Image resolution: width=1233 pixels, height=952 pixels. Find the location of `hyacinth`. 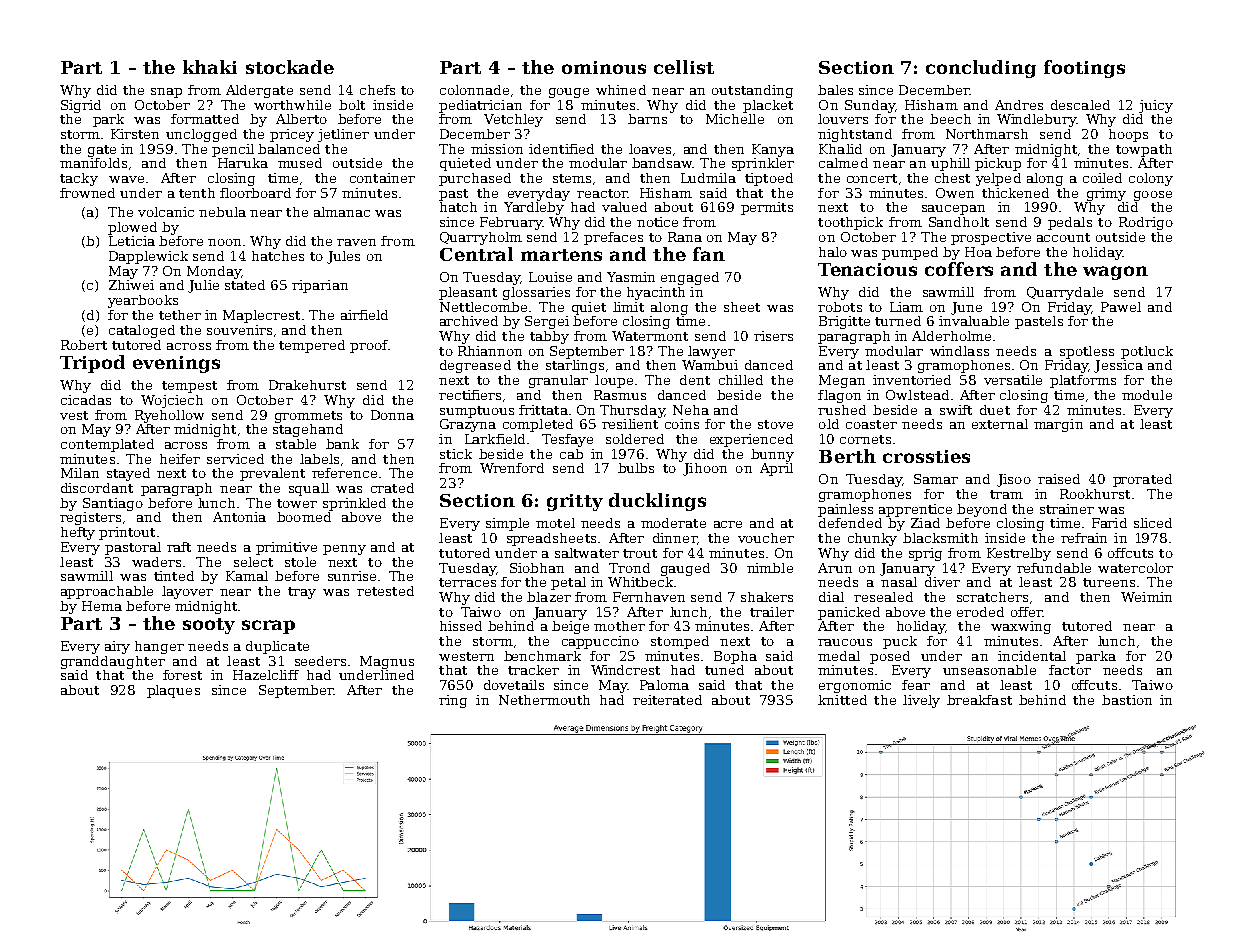

hyacinth is located at coordinates (656, 293).
